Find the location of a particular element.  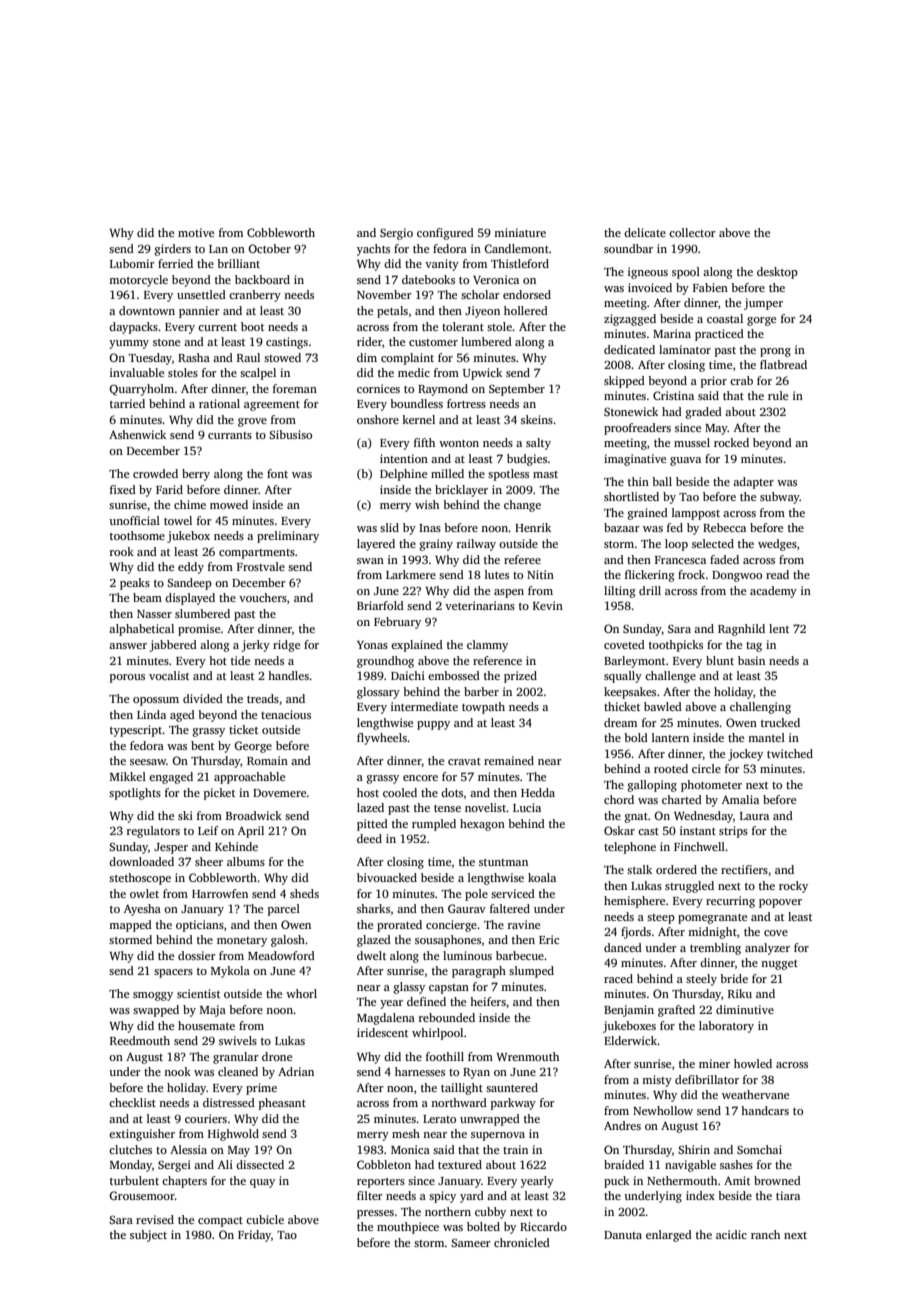

koala is located at coordinates (542, 877).
